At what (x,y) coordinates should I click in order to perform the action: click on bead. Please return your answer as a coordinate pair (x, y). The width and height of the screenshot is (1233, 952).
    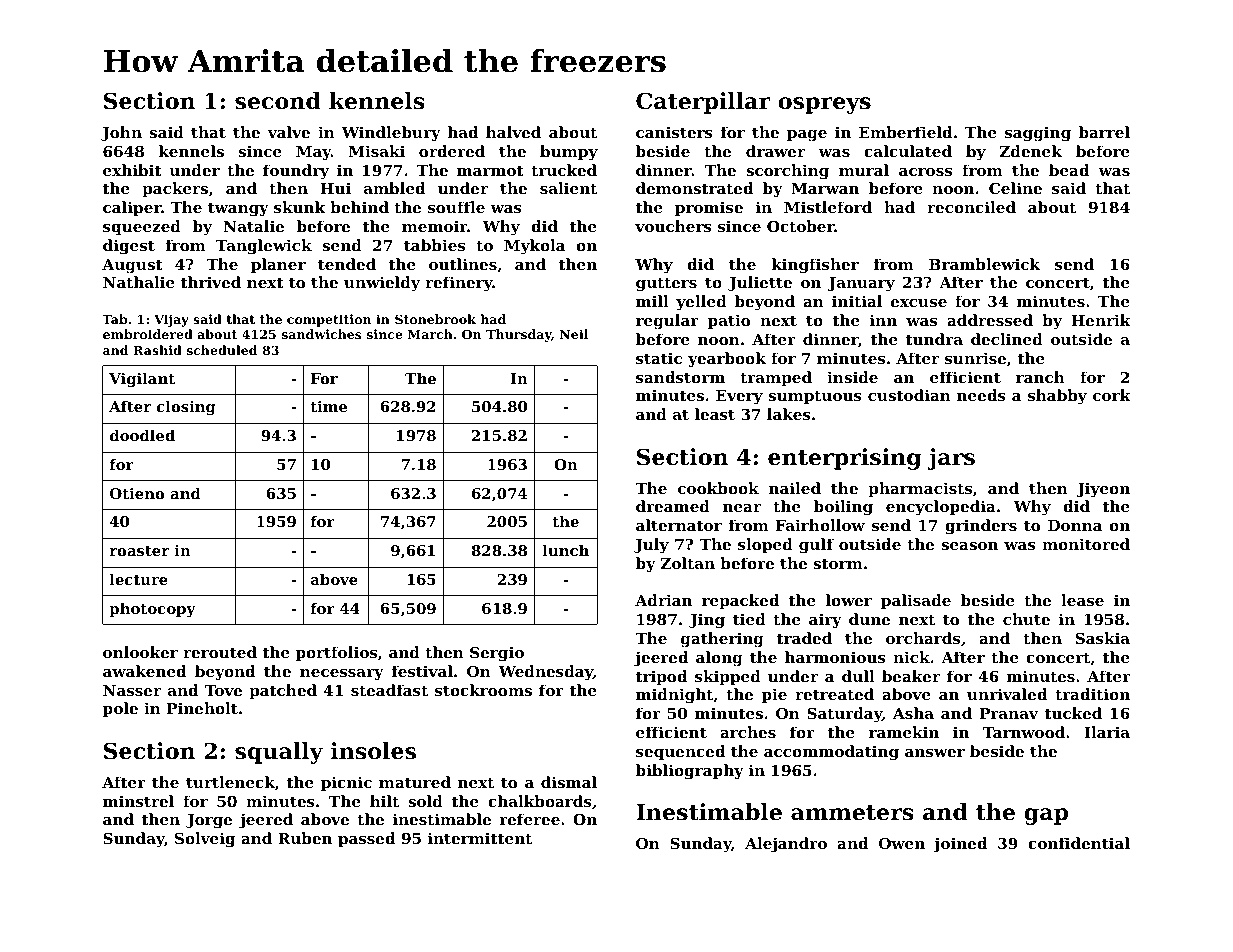
    Looking at the image, I should click on (1069, 170).
